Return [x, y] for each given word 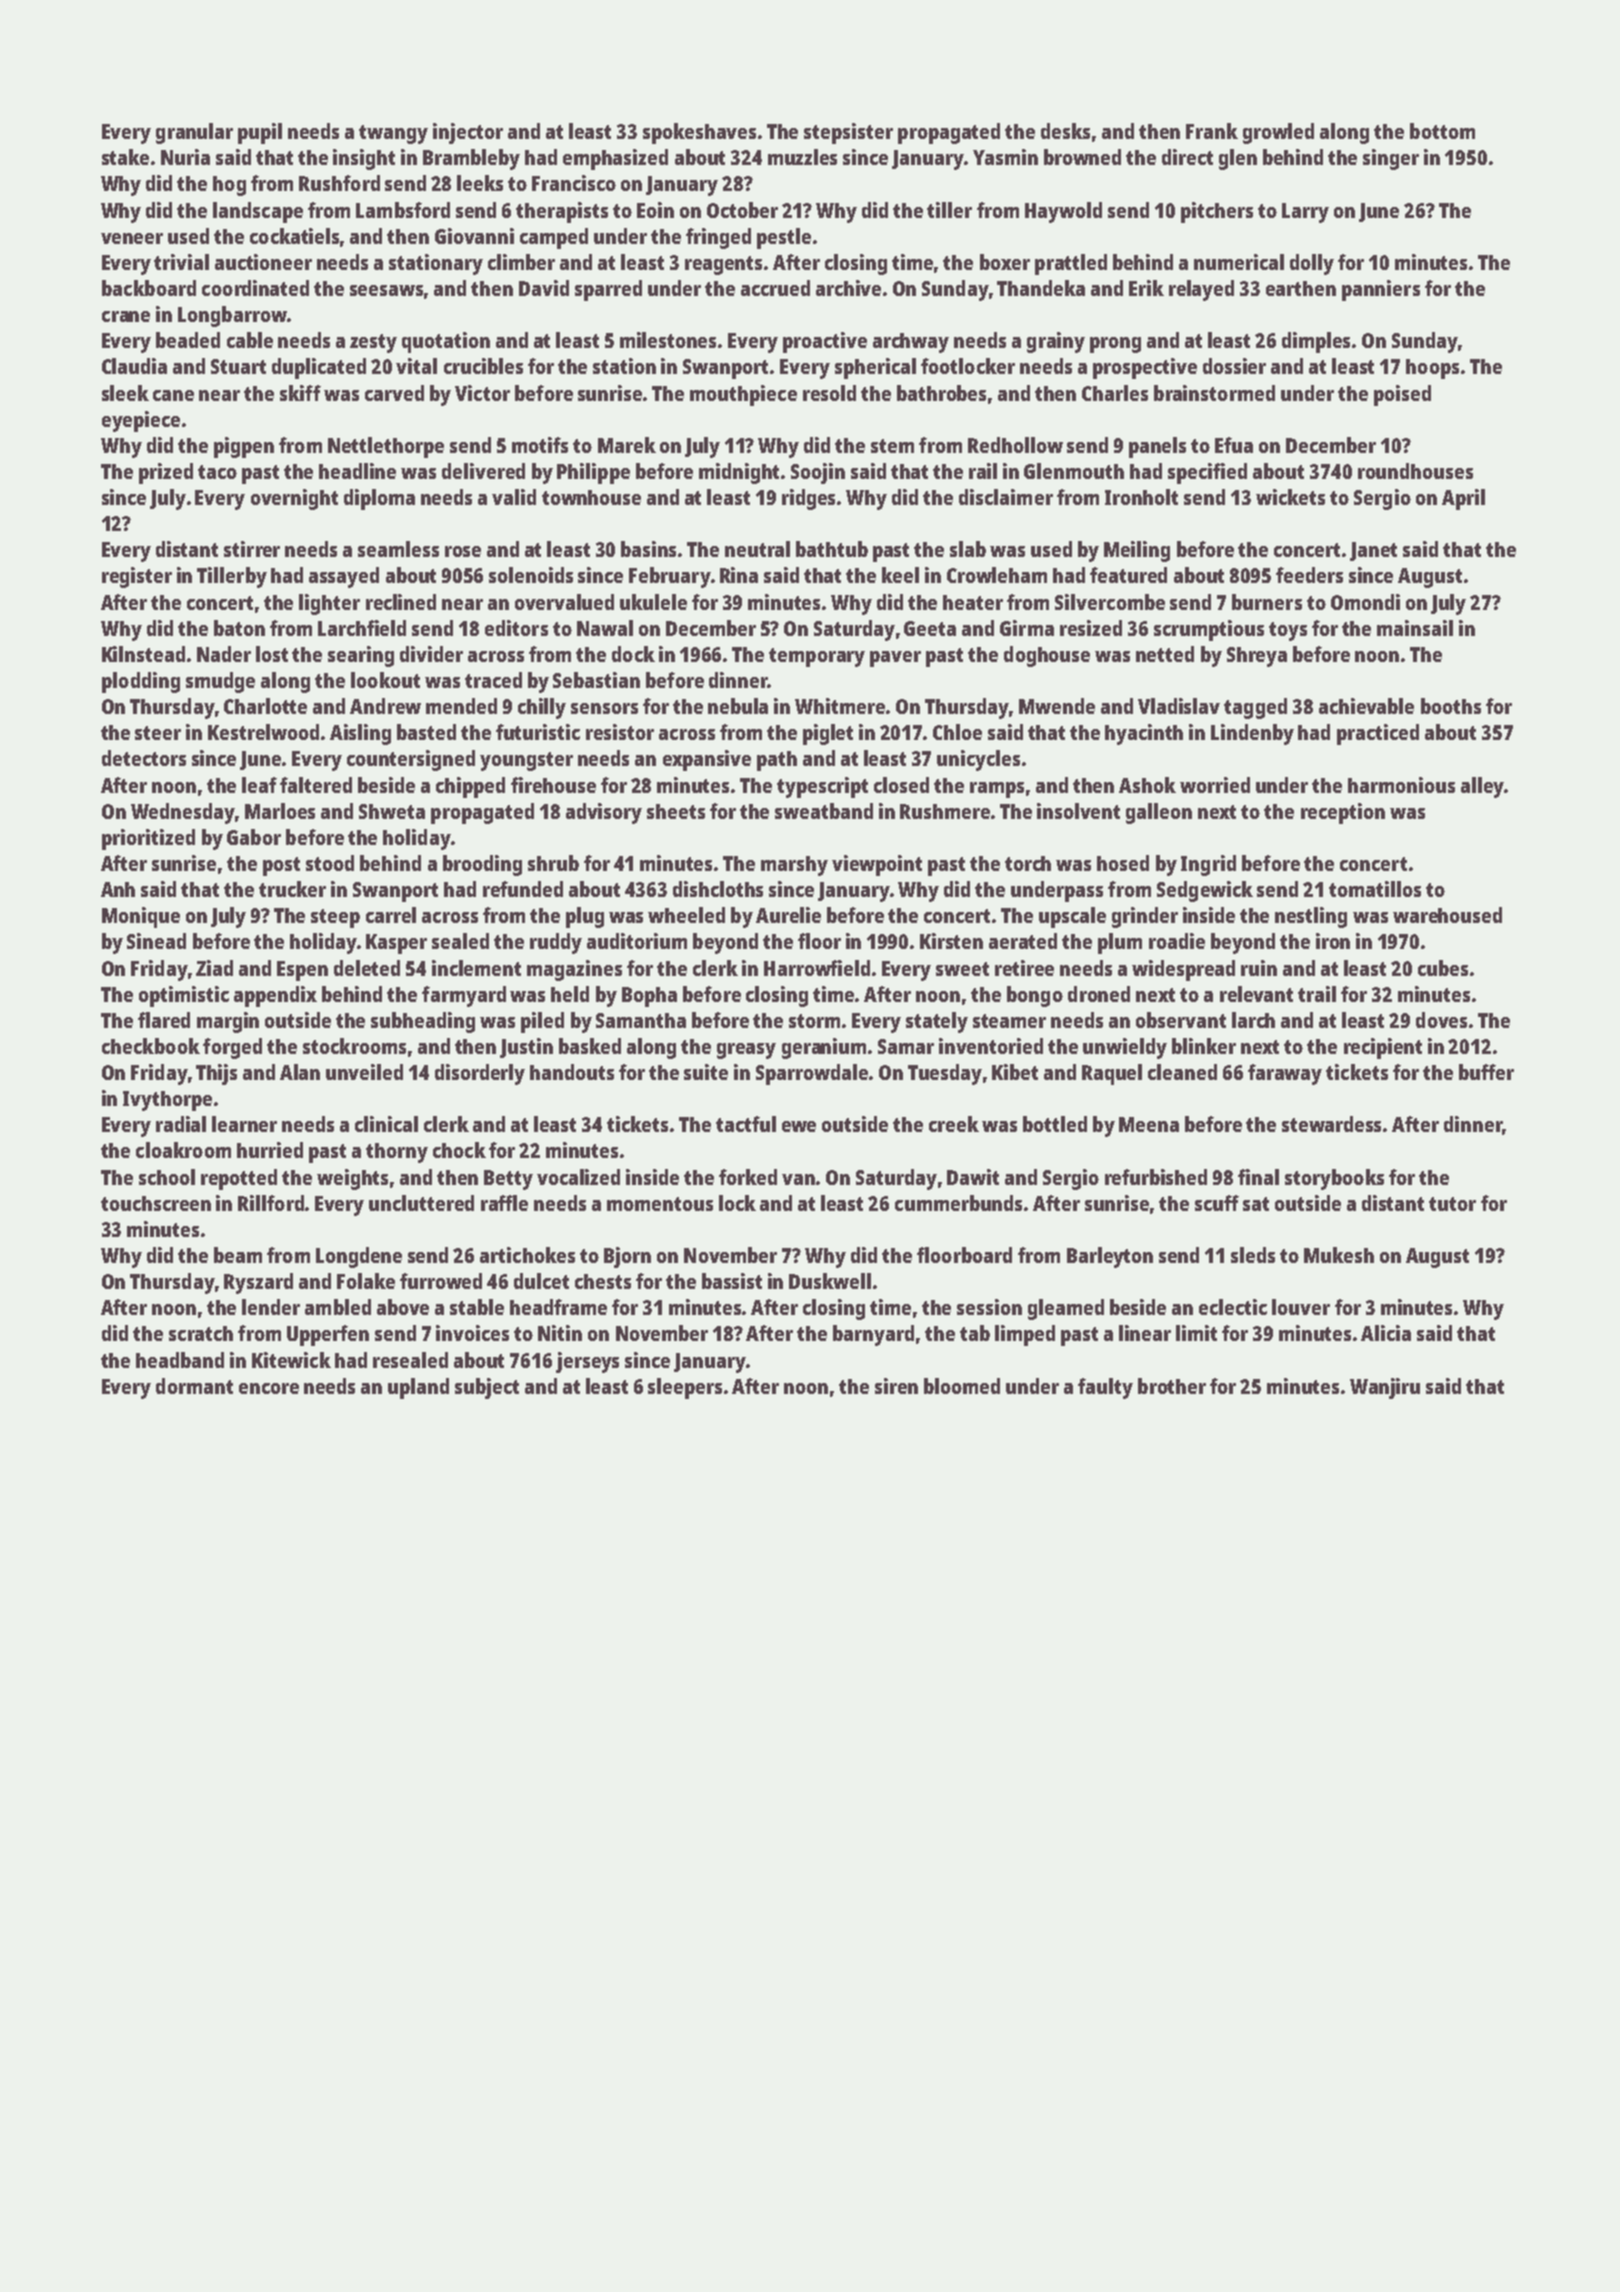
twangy [393, 134]
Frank [1212, 131]
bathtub [832, 549]
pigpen [244, 447]
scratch [201, 1333]
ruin [1259, 968]
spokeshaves [699, 133]
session [989, 1307]
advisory [604, 813]
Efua [1234, 445]
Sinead [156, 941]
